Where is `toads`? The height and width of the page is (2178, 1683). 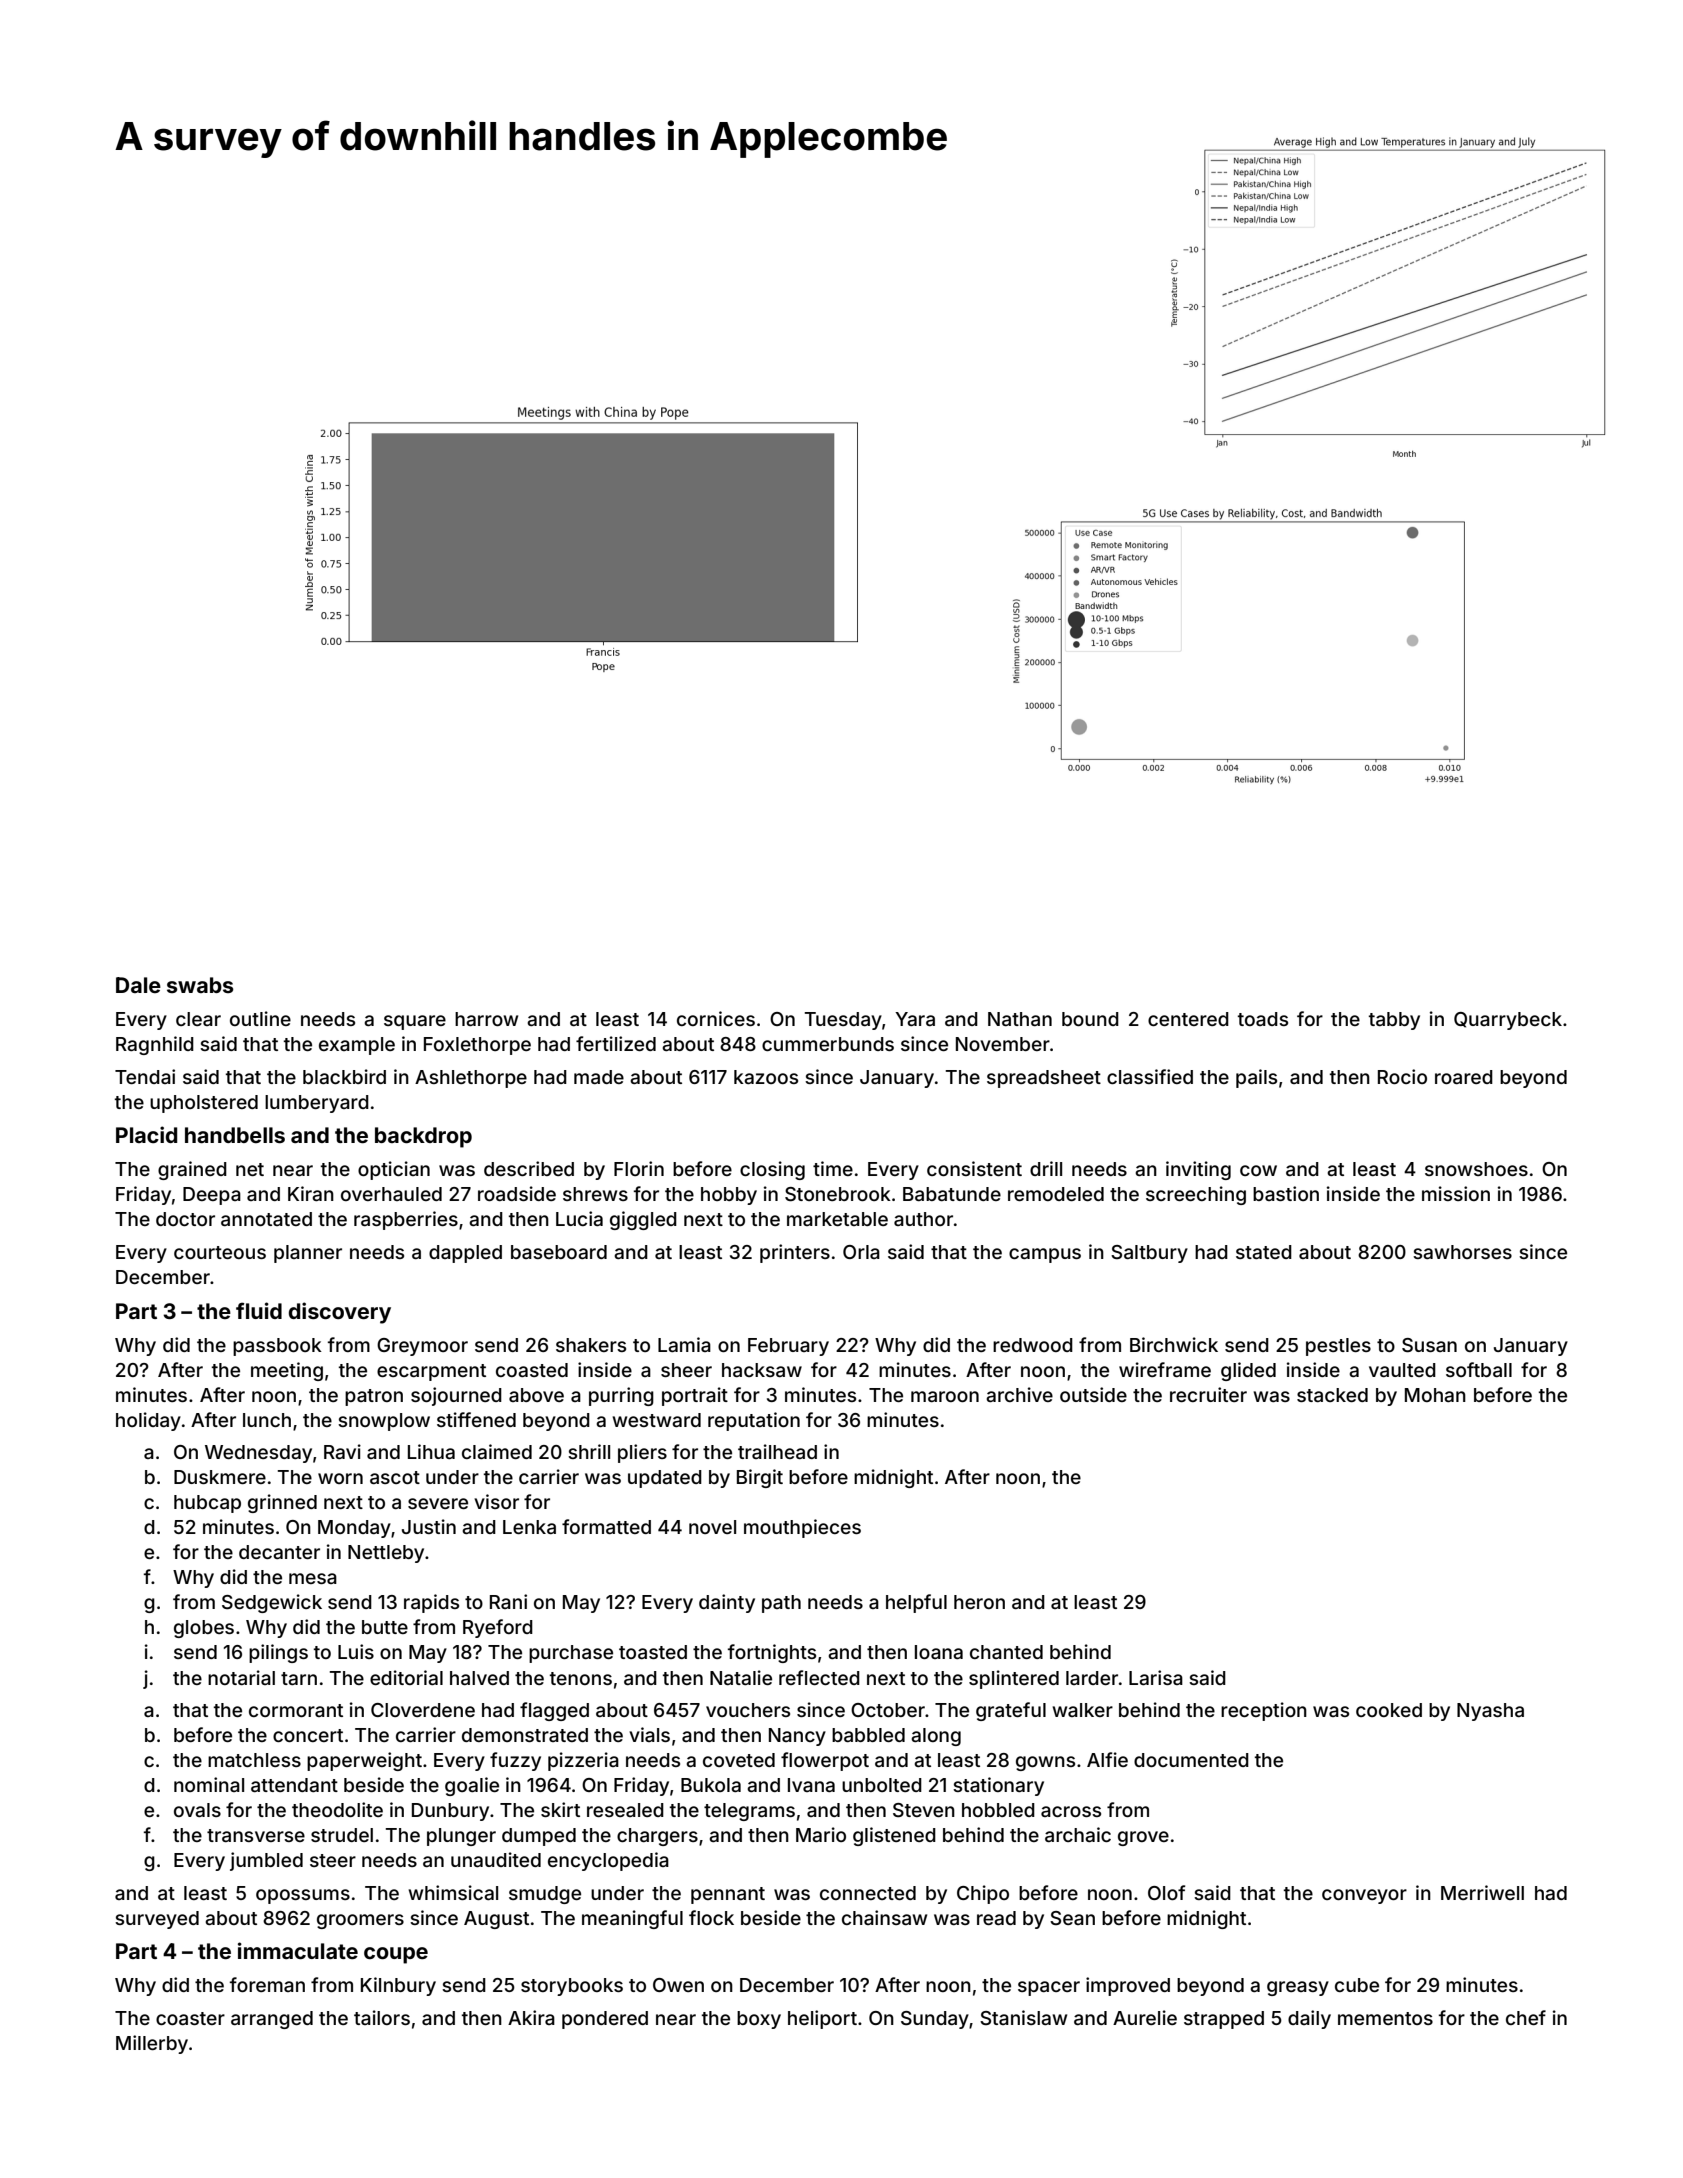
toads is located at coordinates (1263, 1019).
